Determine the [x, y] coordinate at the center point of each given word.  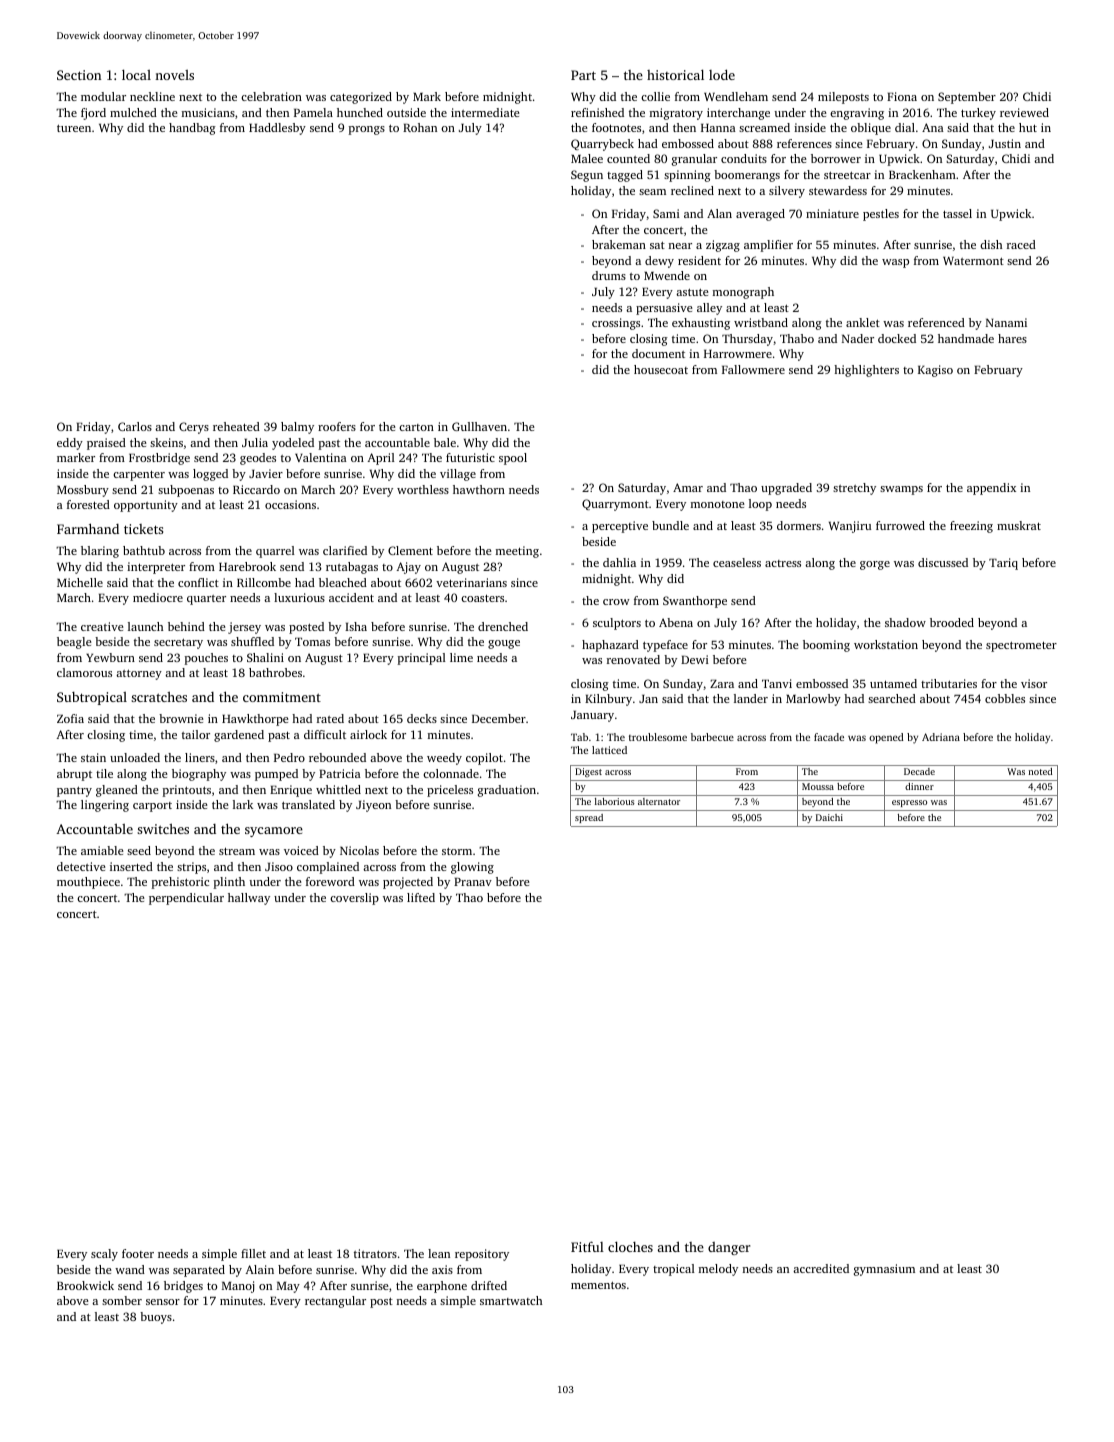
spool [513, 459]
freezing [971, 527]
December [499, 718]
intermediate [485, 112]
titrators [375, 1253]
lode [722, 74]
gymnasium [884, 1270]
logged [210, 475]
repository [482, 1255]
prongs [366, 130]
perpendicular [186, 899]
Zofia [70, 718]
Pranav [473, 882]
